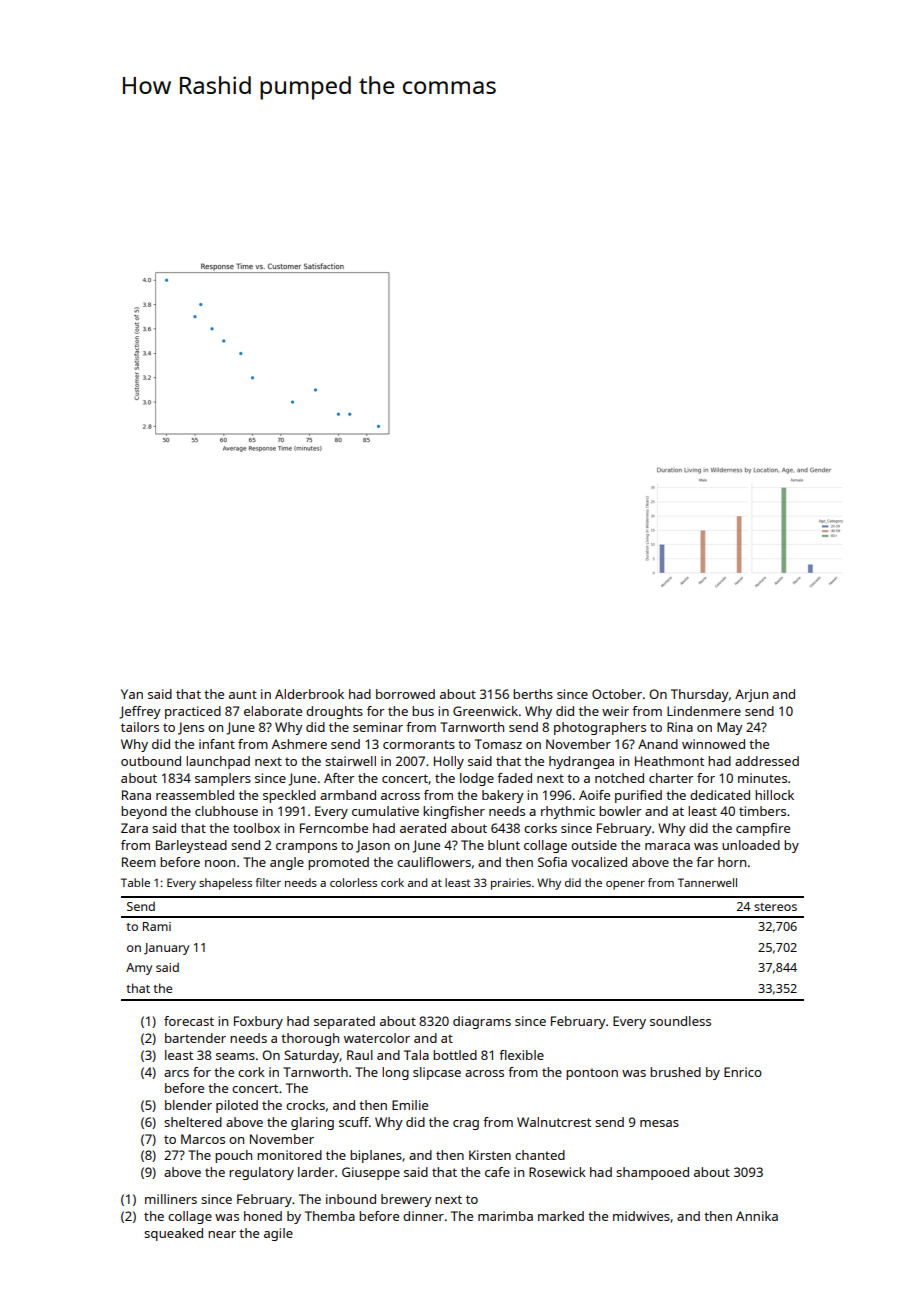 This document has height=1308, width=924. Describe the element at coordinates (132, 694) in the document. I see `Yan` at that location.
